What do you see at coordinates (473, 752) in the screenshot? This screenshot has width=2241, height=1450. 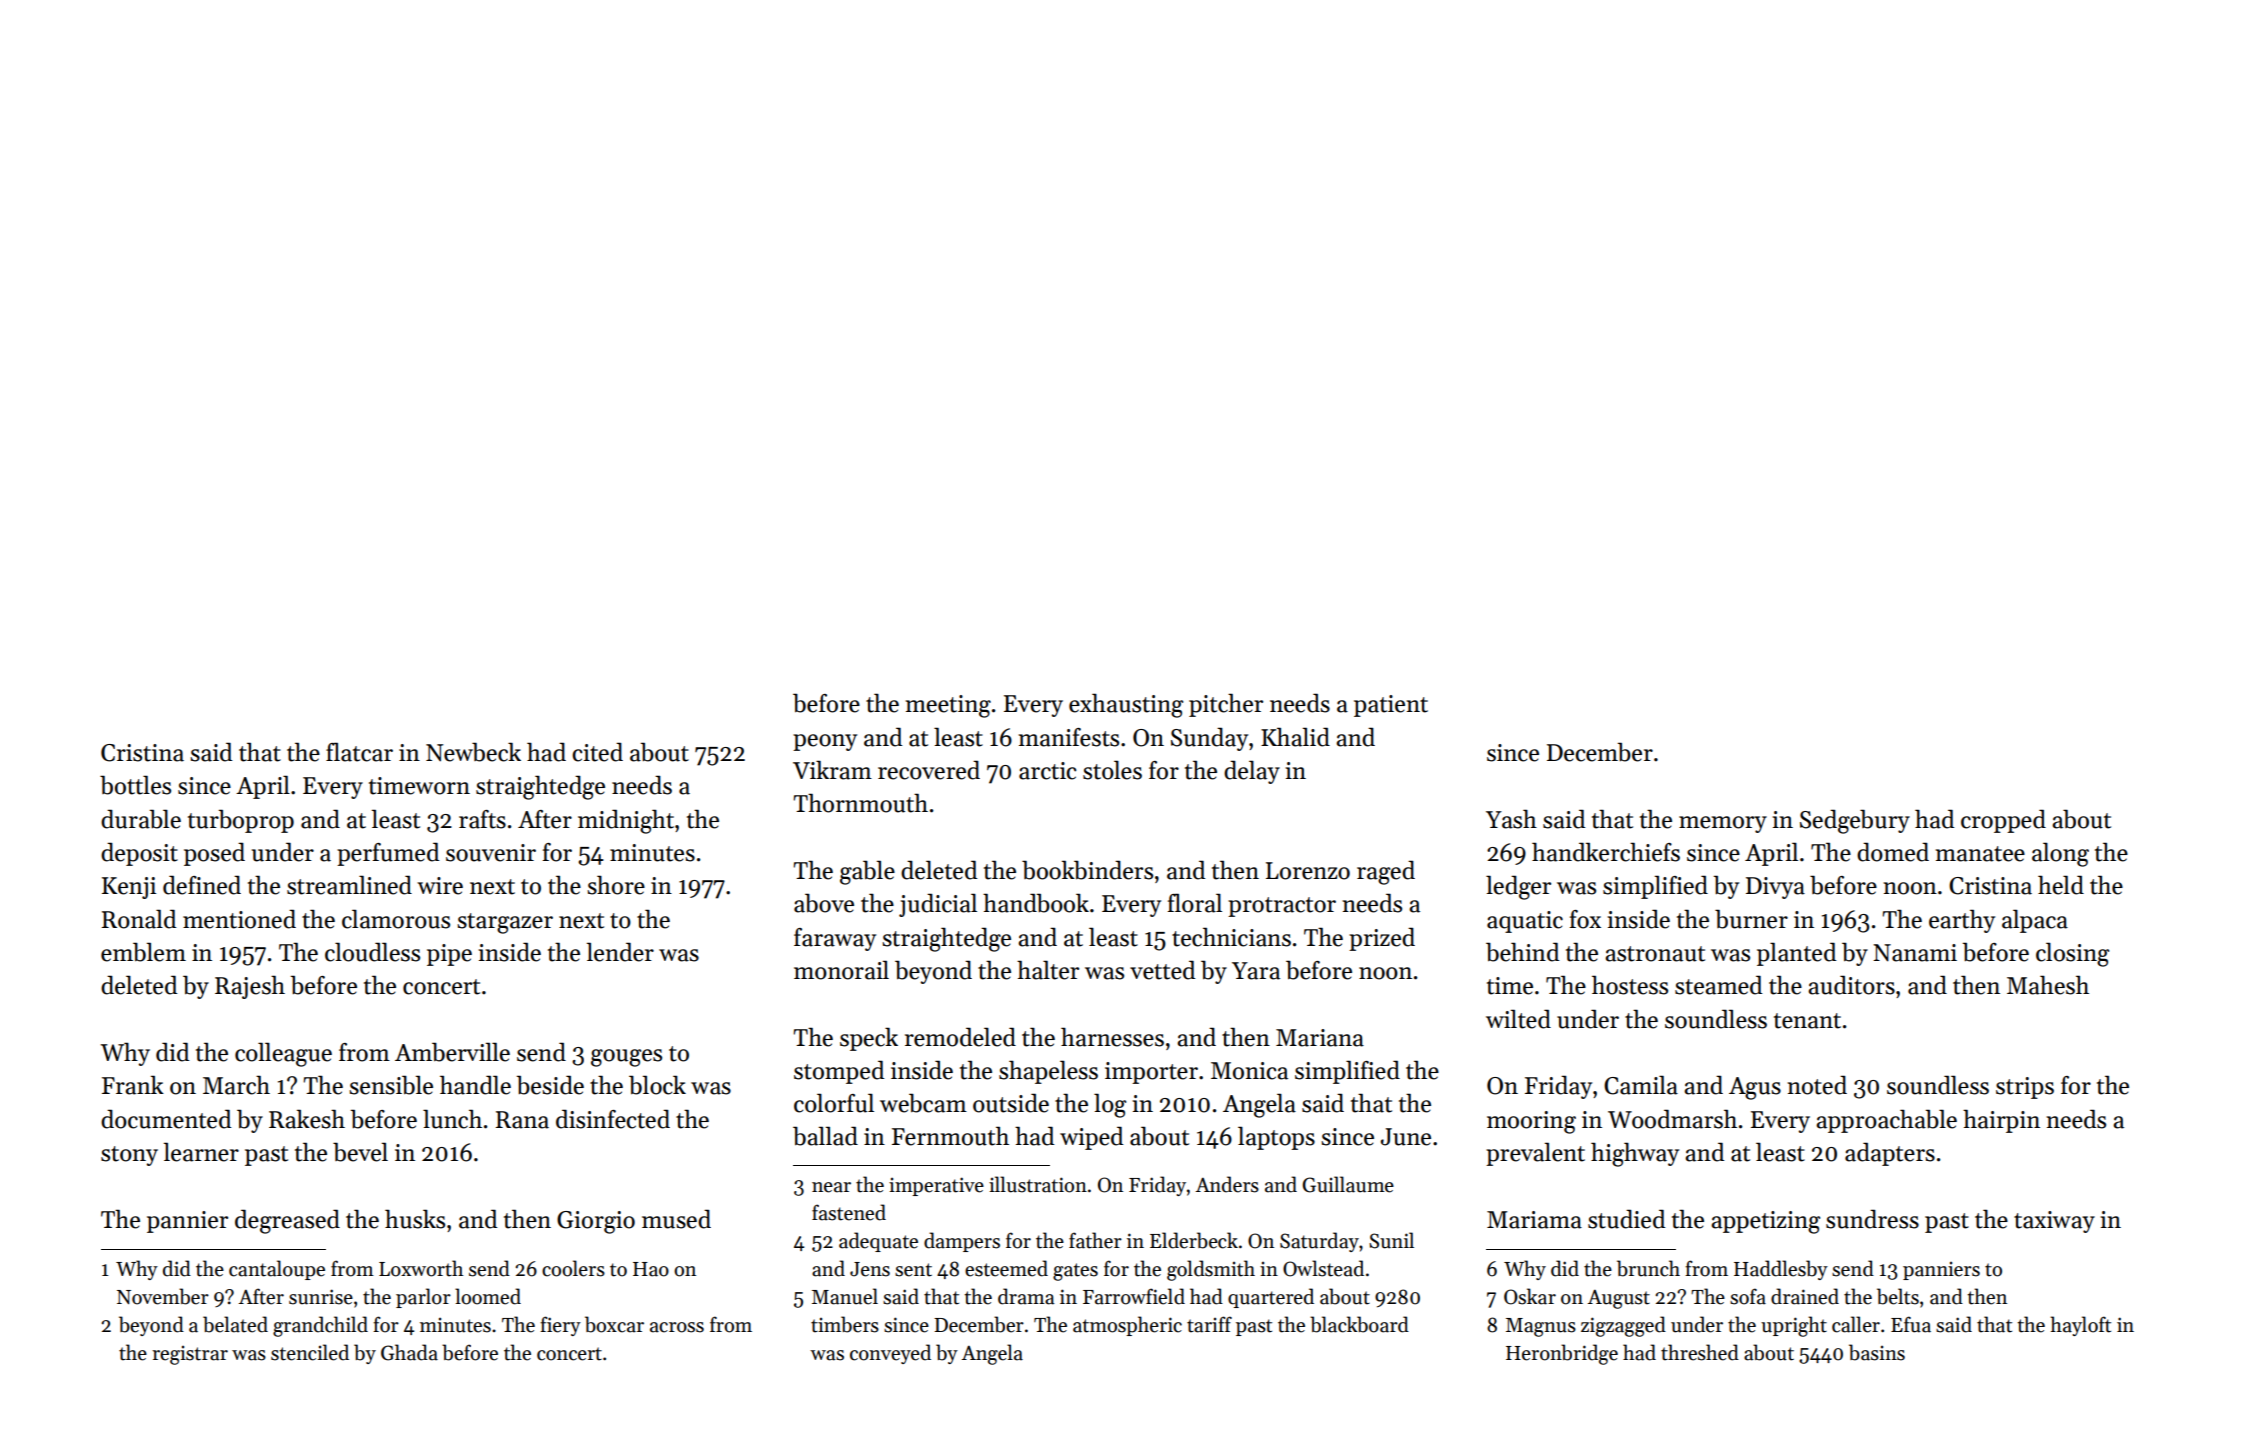 I see `Newbeck` at bounding box center [473, 752].
